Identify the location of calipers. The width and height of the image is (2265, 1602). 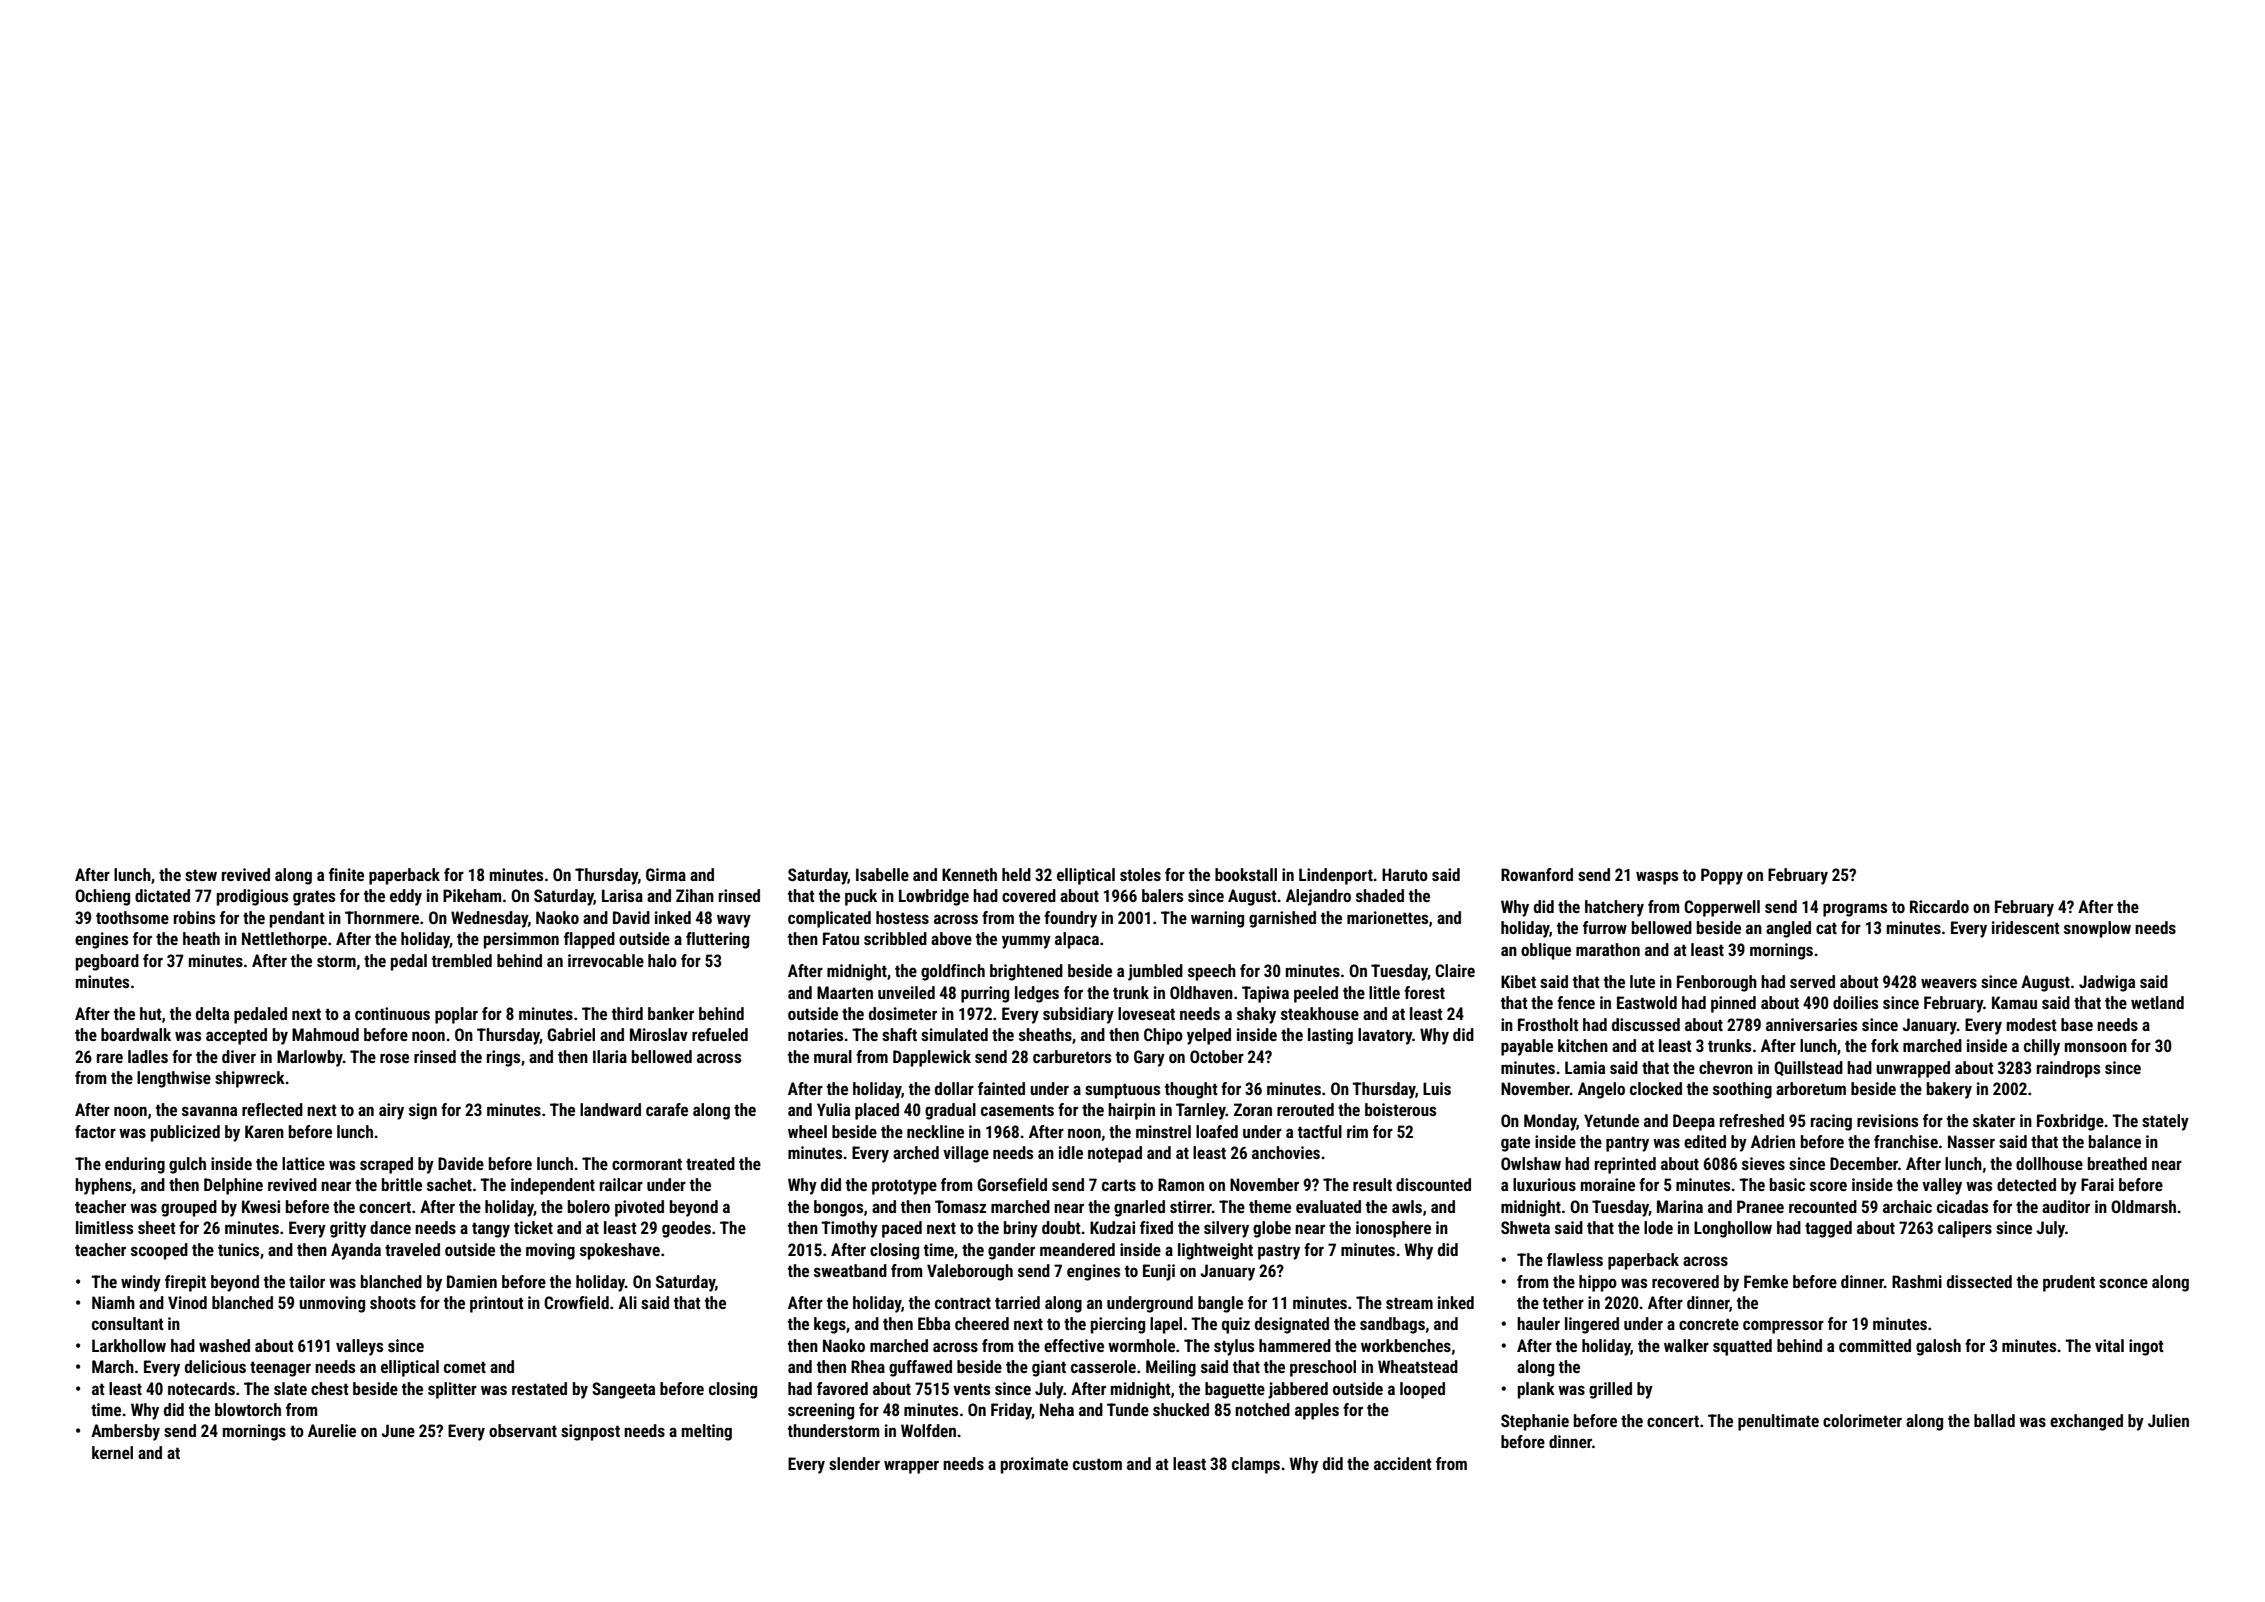
(1965, 1229).
